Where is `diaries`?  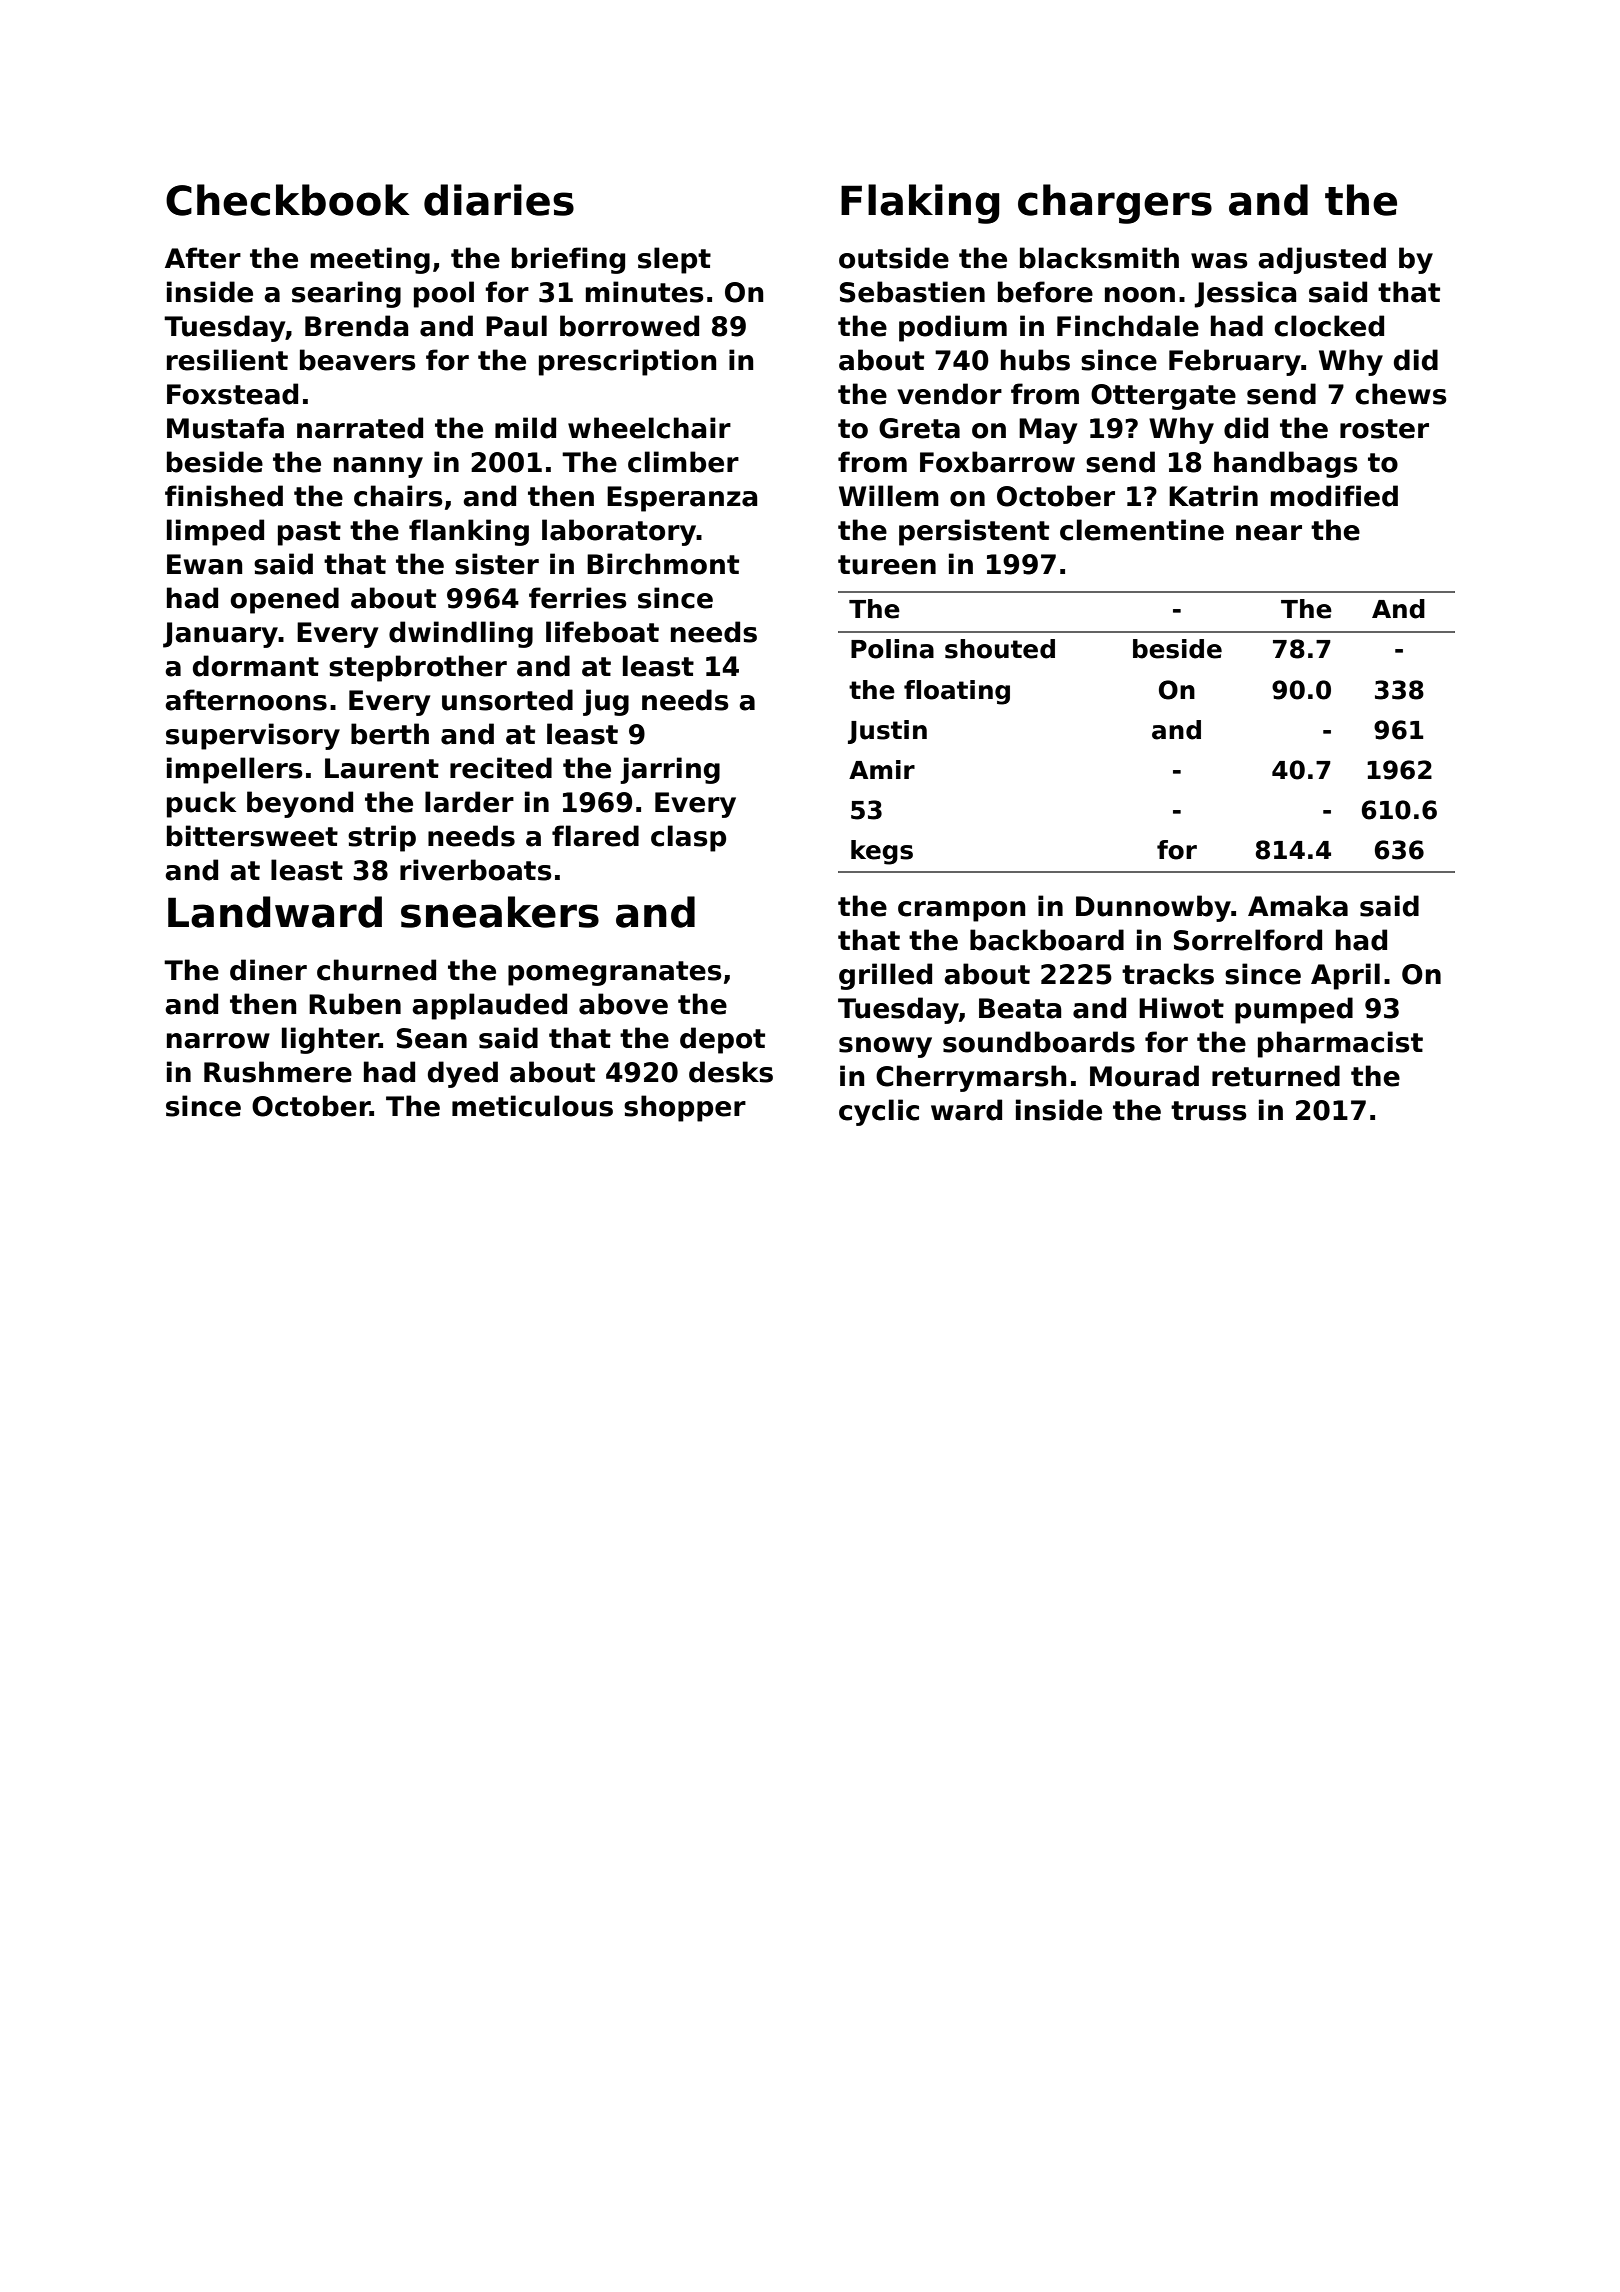 diaries is located at coordinates (499, 200).
